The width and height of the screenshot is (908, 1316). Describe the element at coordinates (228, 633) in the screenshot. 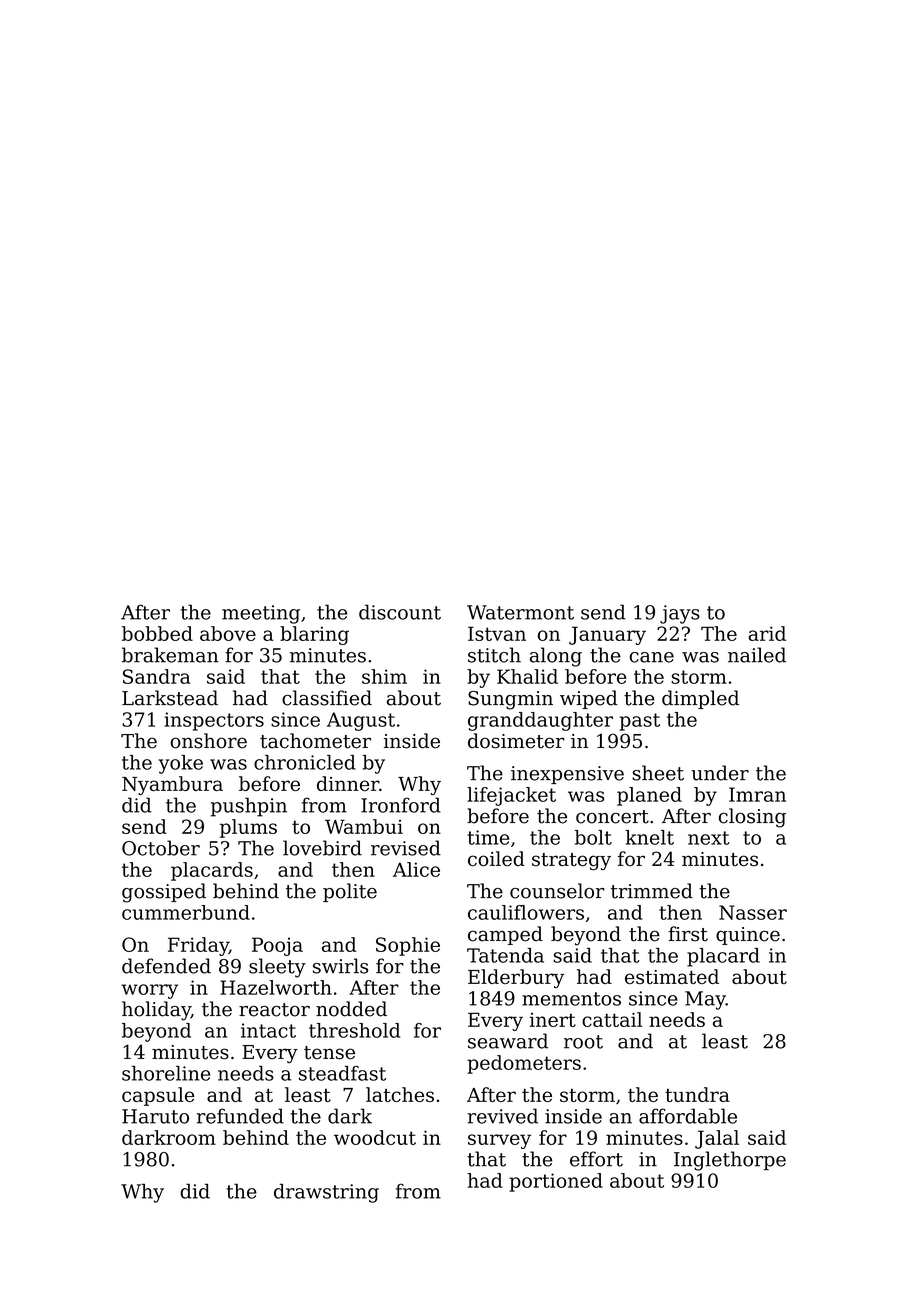

I see `above` at that location.
